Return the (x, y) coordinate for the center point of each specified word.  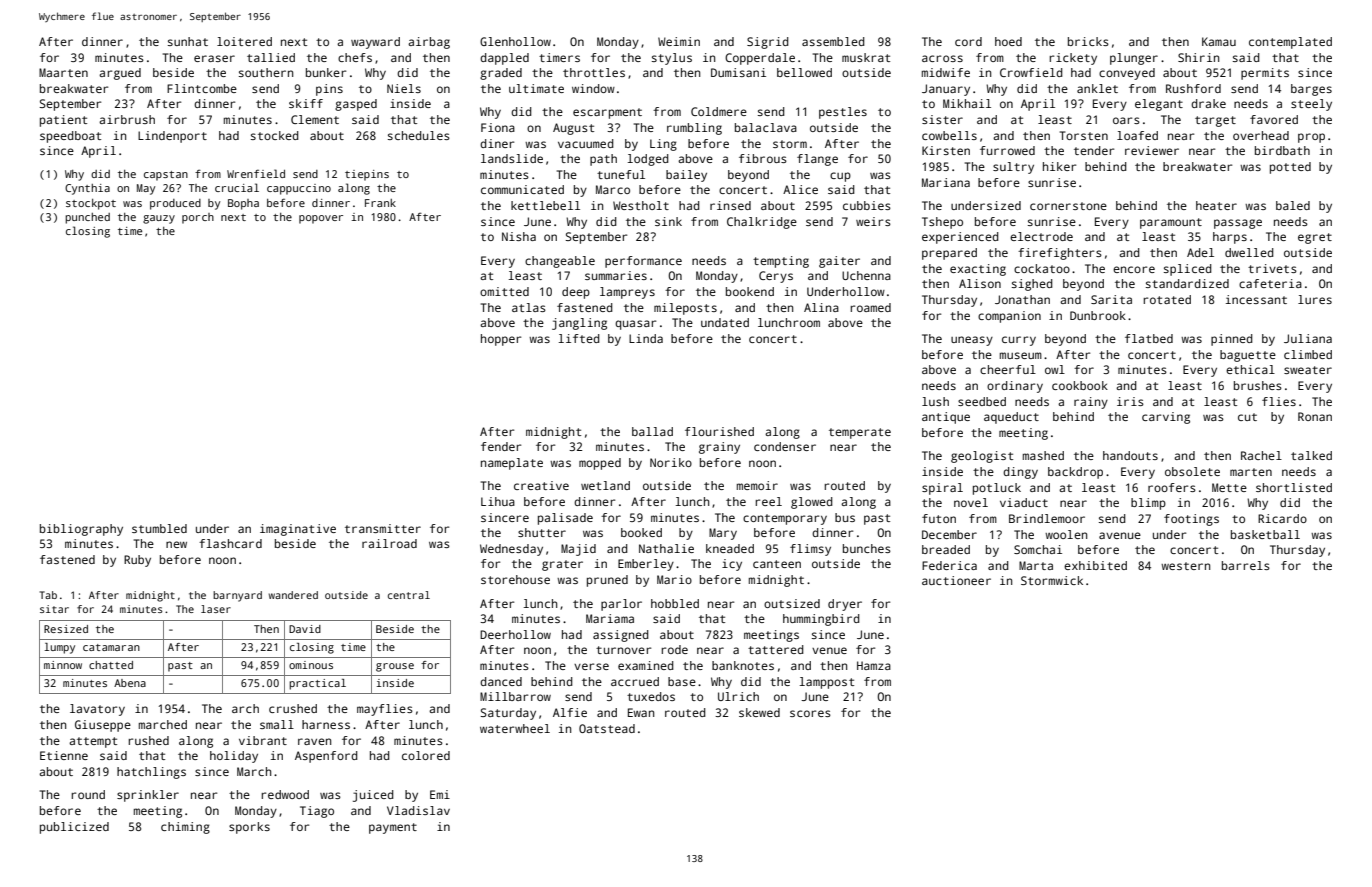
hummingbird (821, 620)
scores (810, 713)
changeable (560, 262)
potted (1290, 168)
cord (968, 41)
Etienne (64, 755)
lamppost (827, 683)
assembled (833, 41)
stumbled (159, 528)
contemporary (785, 519)
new (176, 544)
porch (198, 218)
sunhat (188, 41)
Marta (1036, 565)
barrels (1246, 565)
